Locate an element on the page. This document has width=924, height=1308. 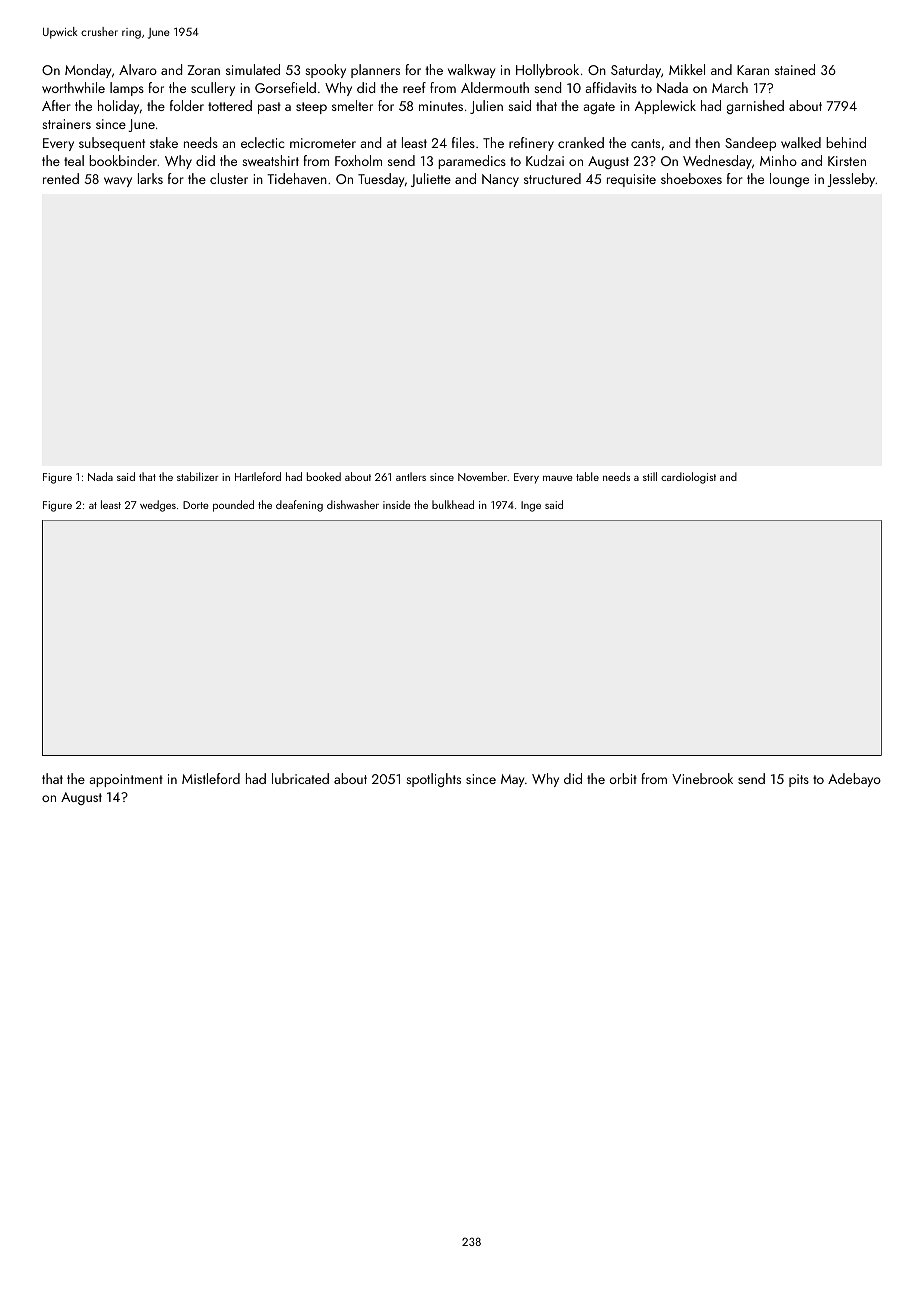
stabilizer is located at coordinates (198, 476).
